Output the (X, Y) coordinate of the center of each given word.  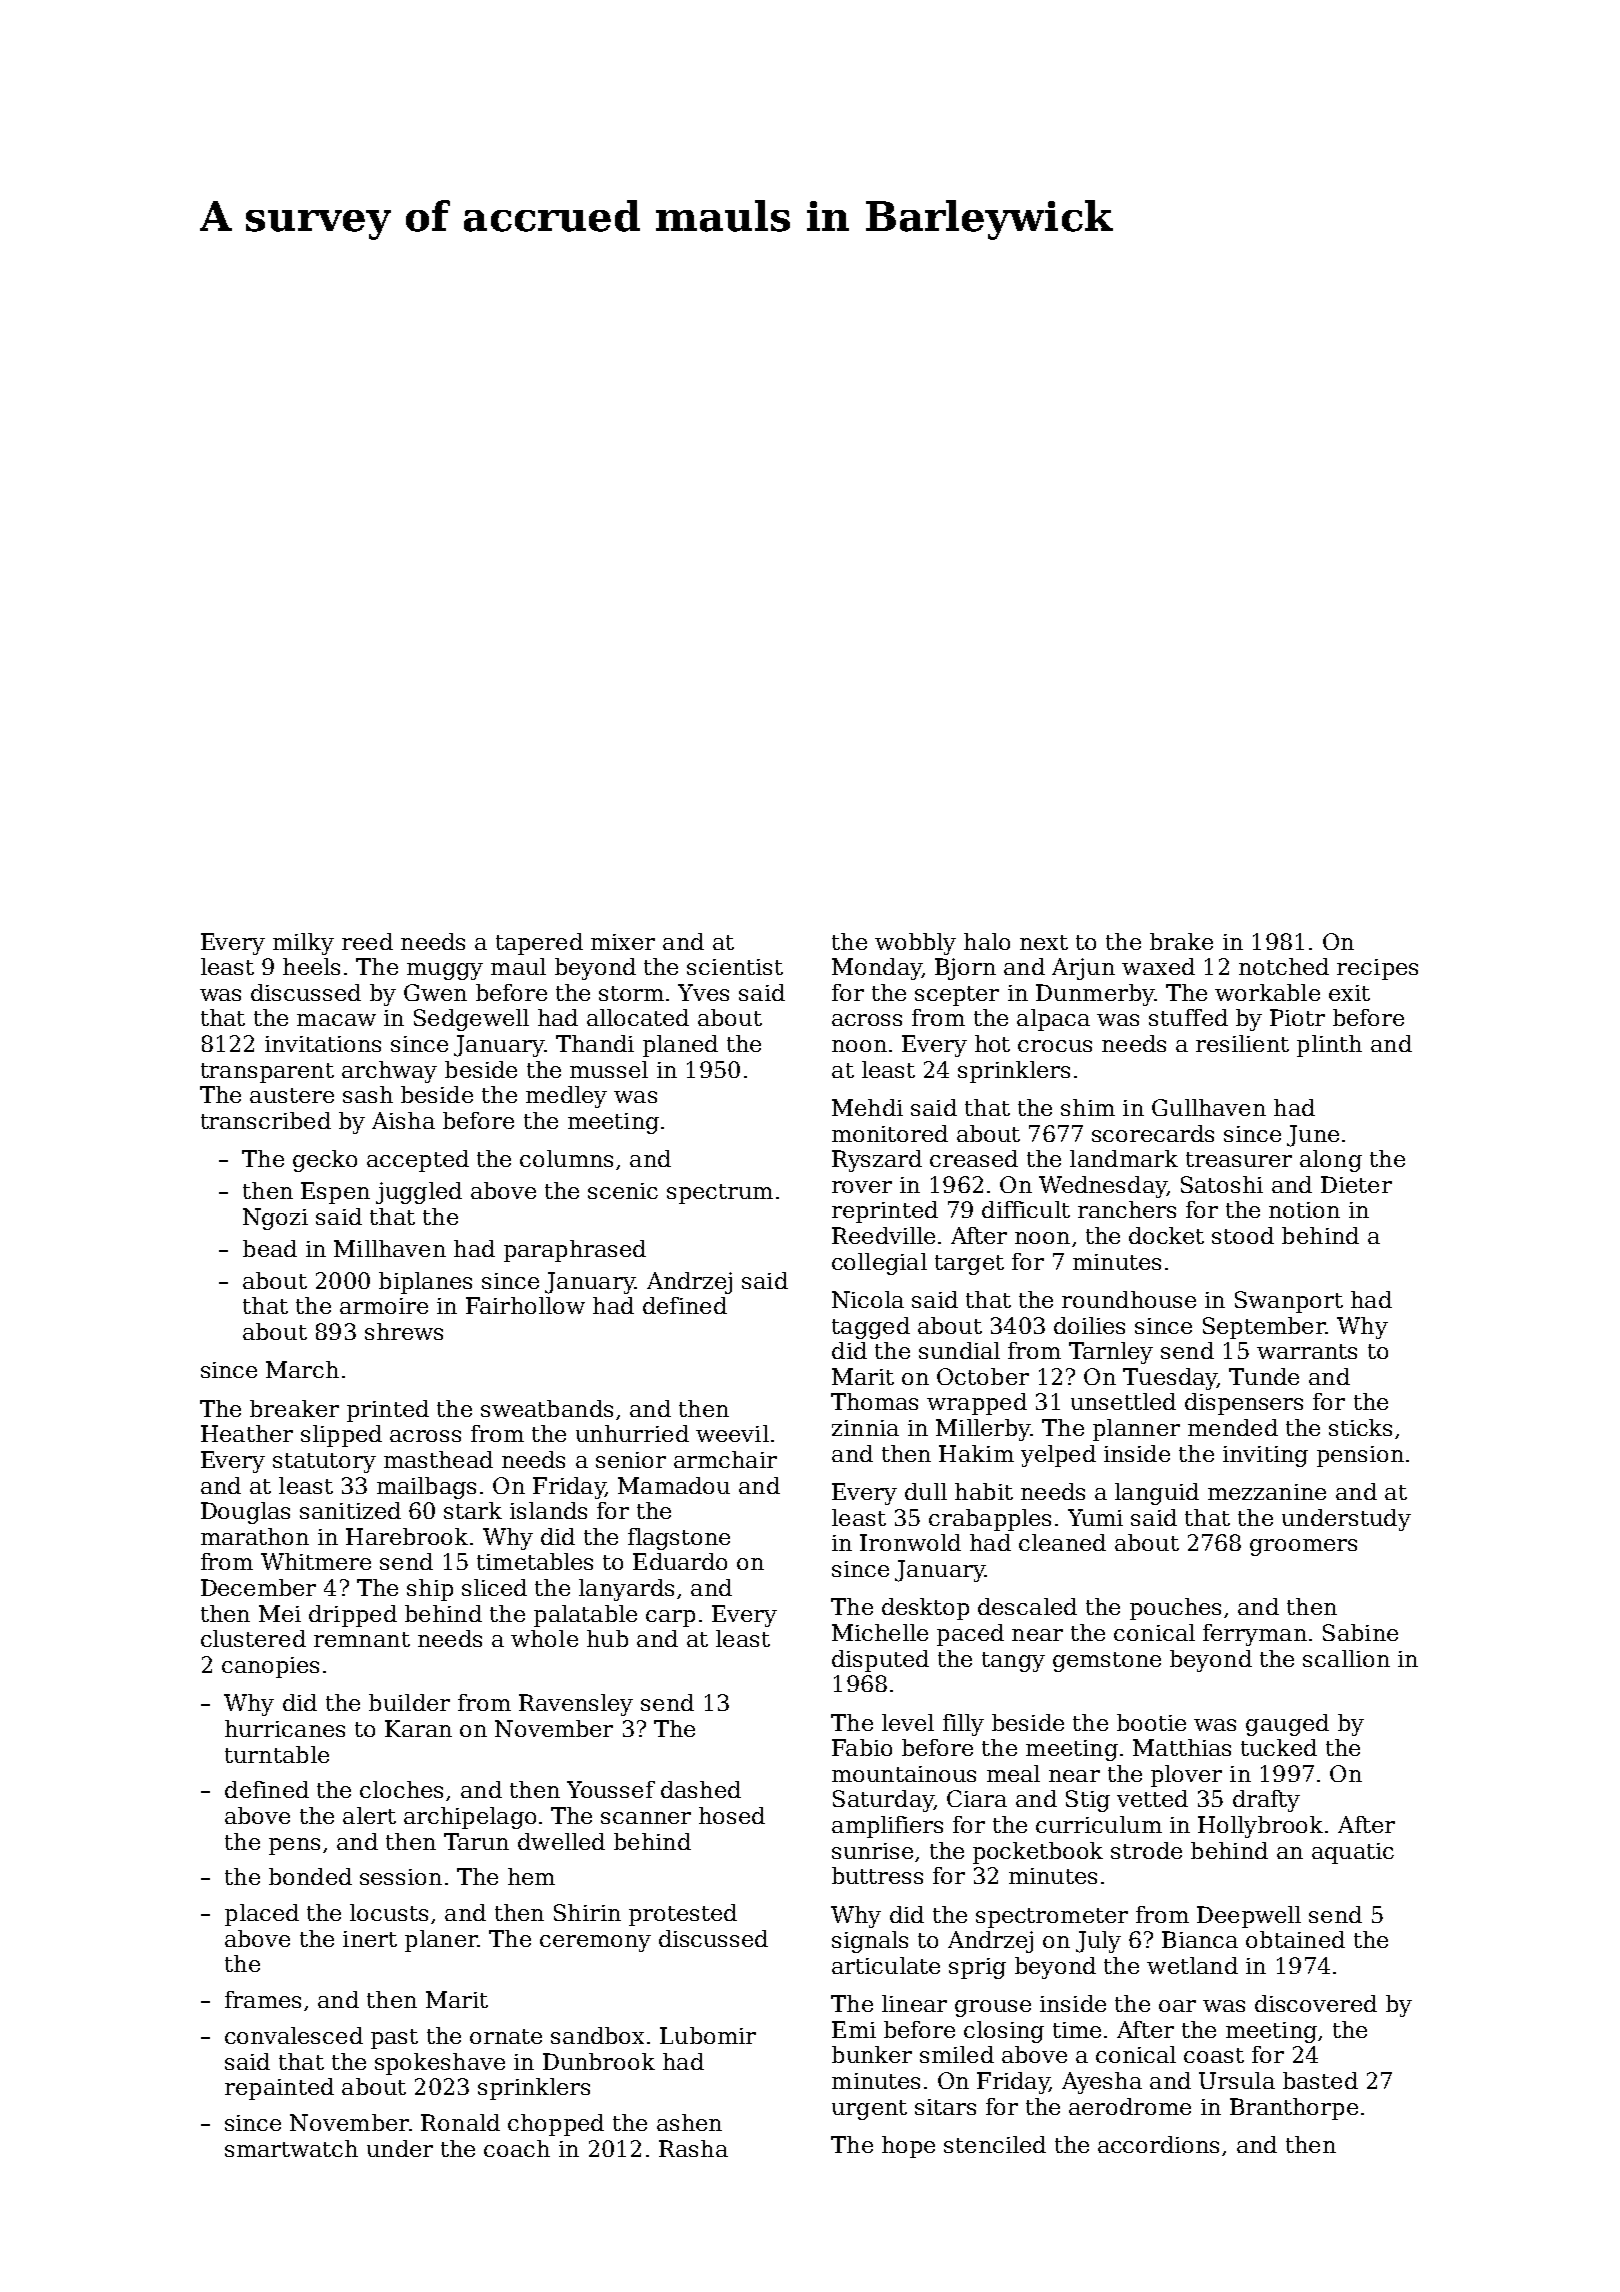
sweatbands (547, 1408)
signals (870, 1942)
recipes (1377, 969)
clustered (253, 1638)
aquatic (1353, 1853)
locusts (389, 1912)
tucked (1279, 1747)
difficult (1026, 1209)
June (1313, 1136)
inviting (1265, 1456)
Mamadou (674, 1485)
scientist (735, 967)
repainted (279, 2089)
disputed (880, 1661)
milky (303, 944)
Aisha (403, 1120)
